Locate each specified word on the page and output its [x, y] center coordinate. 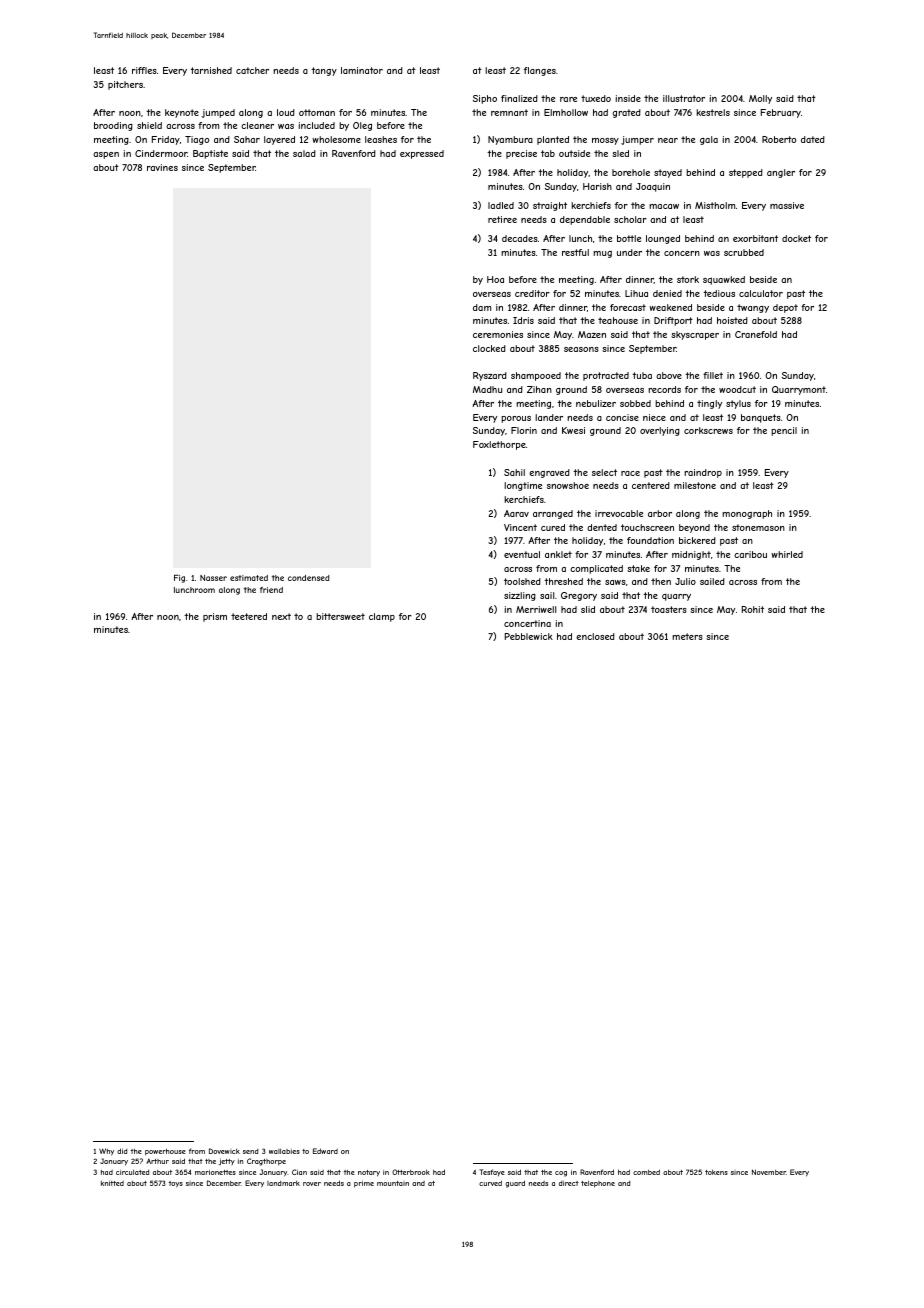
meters [687, 636]
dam [482, 307]
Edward [325, 1151]
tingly [709, 404]
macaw [664, 206]
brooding [113, 126]
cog [561, 1174]
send [250, 1151]
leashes [381, 139]
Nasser [213, 578]
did [122, 1151]
